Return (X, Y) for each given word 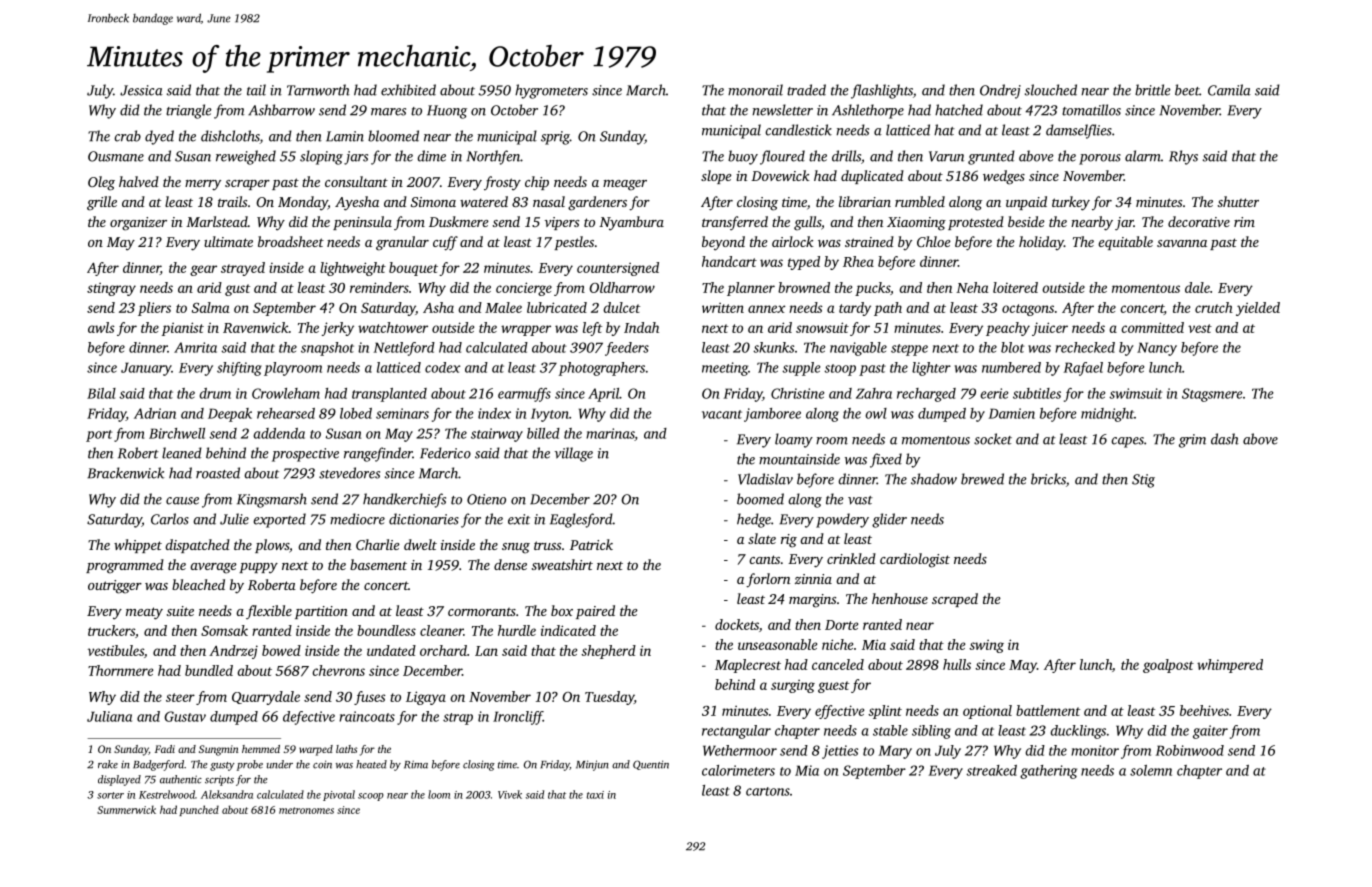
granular (402, 243)
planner (751, 289)
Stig (1143, 481)
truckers (111, 630)
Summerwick (126, 809)
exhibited (408, 90)
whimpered (1230, 666)
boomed (760, 499)
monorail (755, 90)
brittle (1153, 90)
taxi (595, 795)
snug (516, 548)
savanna (1182, 243)
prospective (305, 455)
